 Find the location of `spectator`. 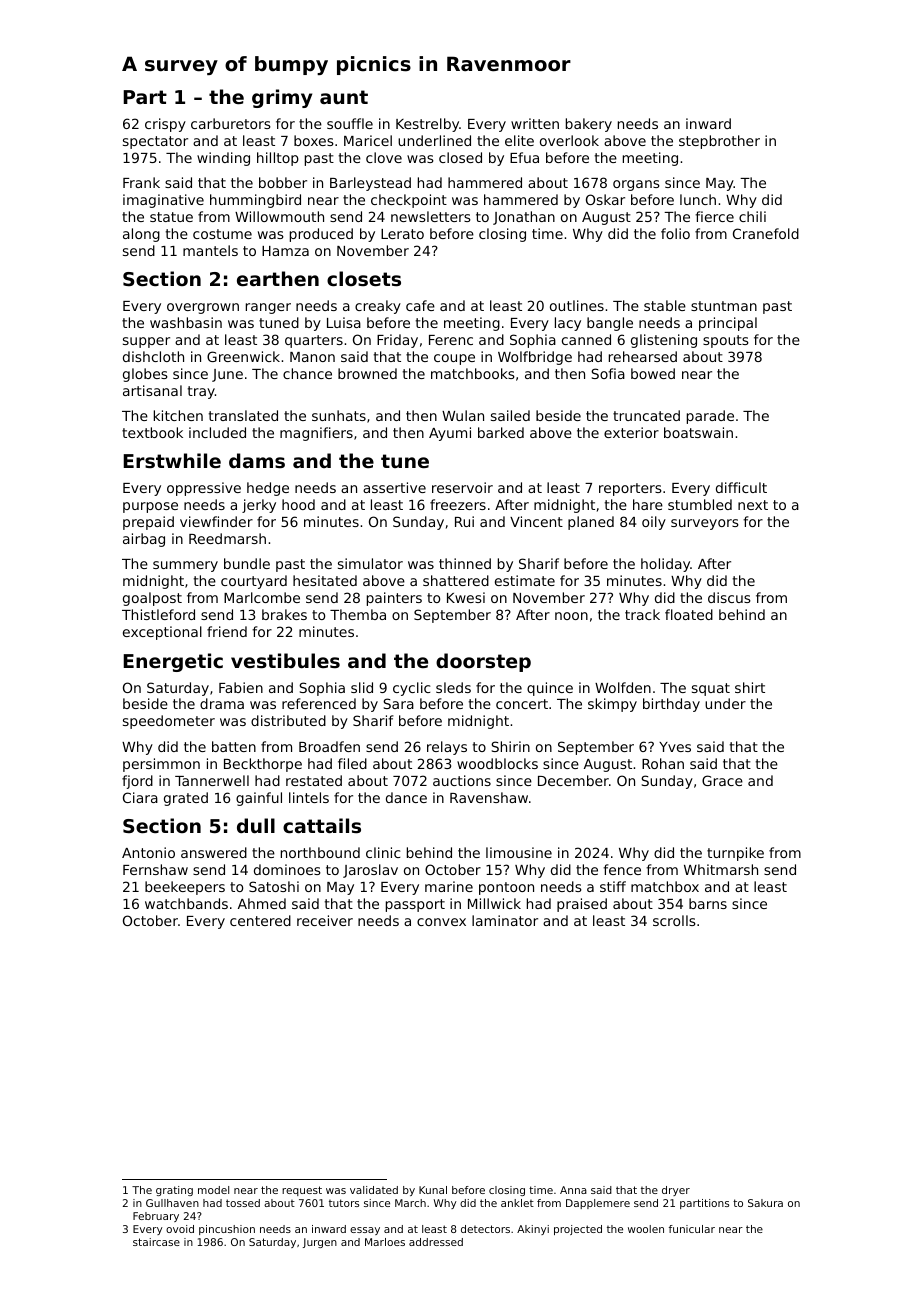

spectator is located at coordinates (155, 142).
